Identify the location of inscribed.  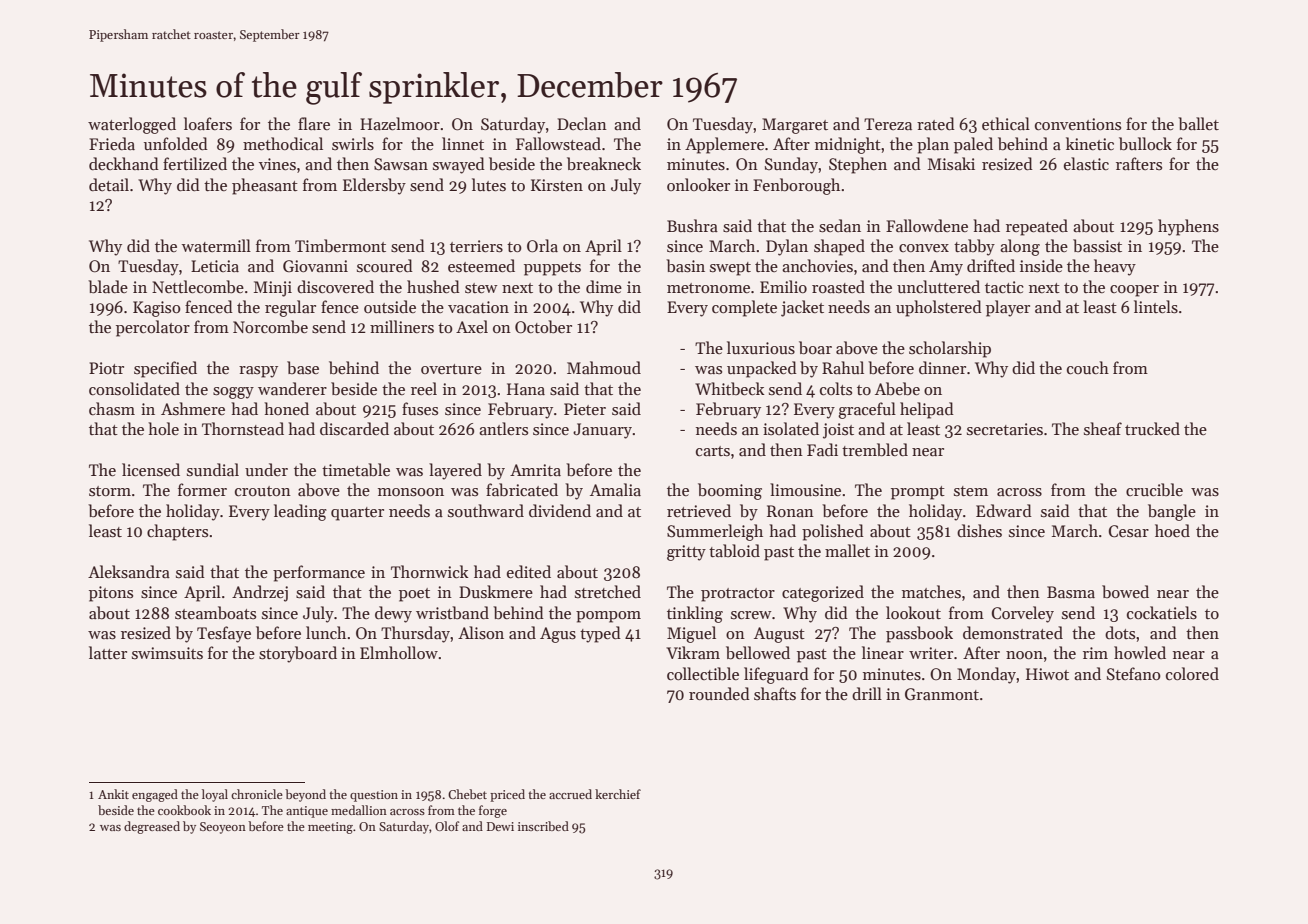
(543, 826).
